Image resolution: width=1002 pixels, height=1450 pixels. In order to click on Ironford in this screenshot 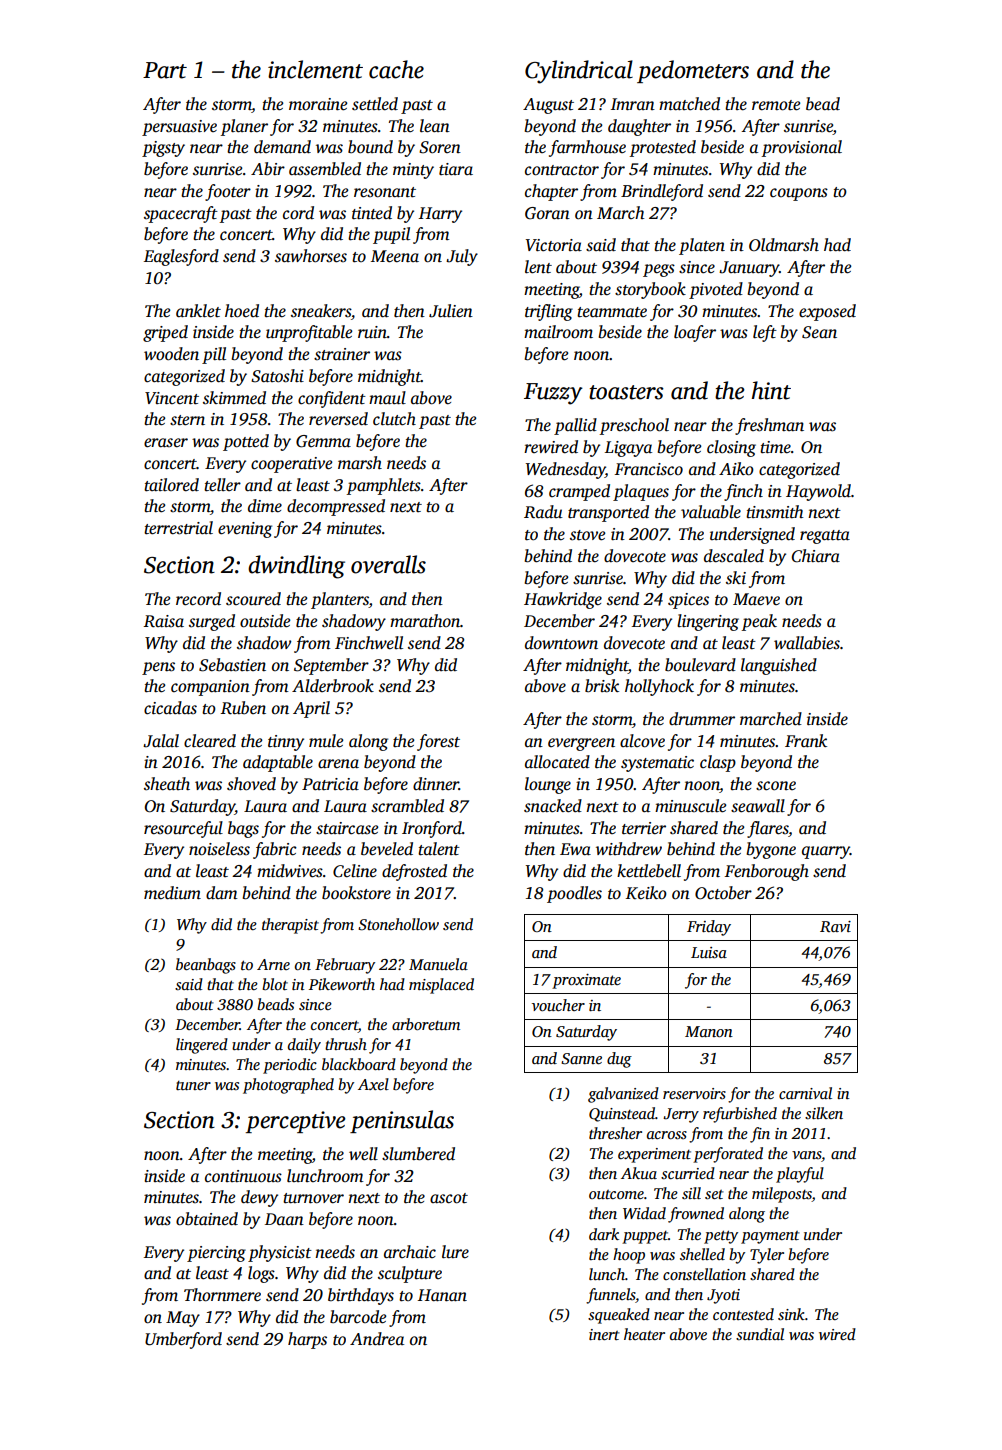, I will do `click(432, 829)`.
